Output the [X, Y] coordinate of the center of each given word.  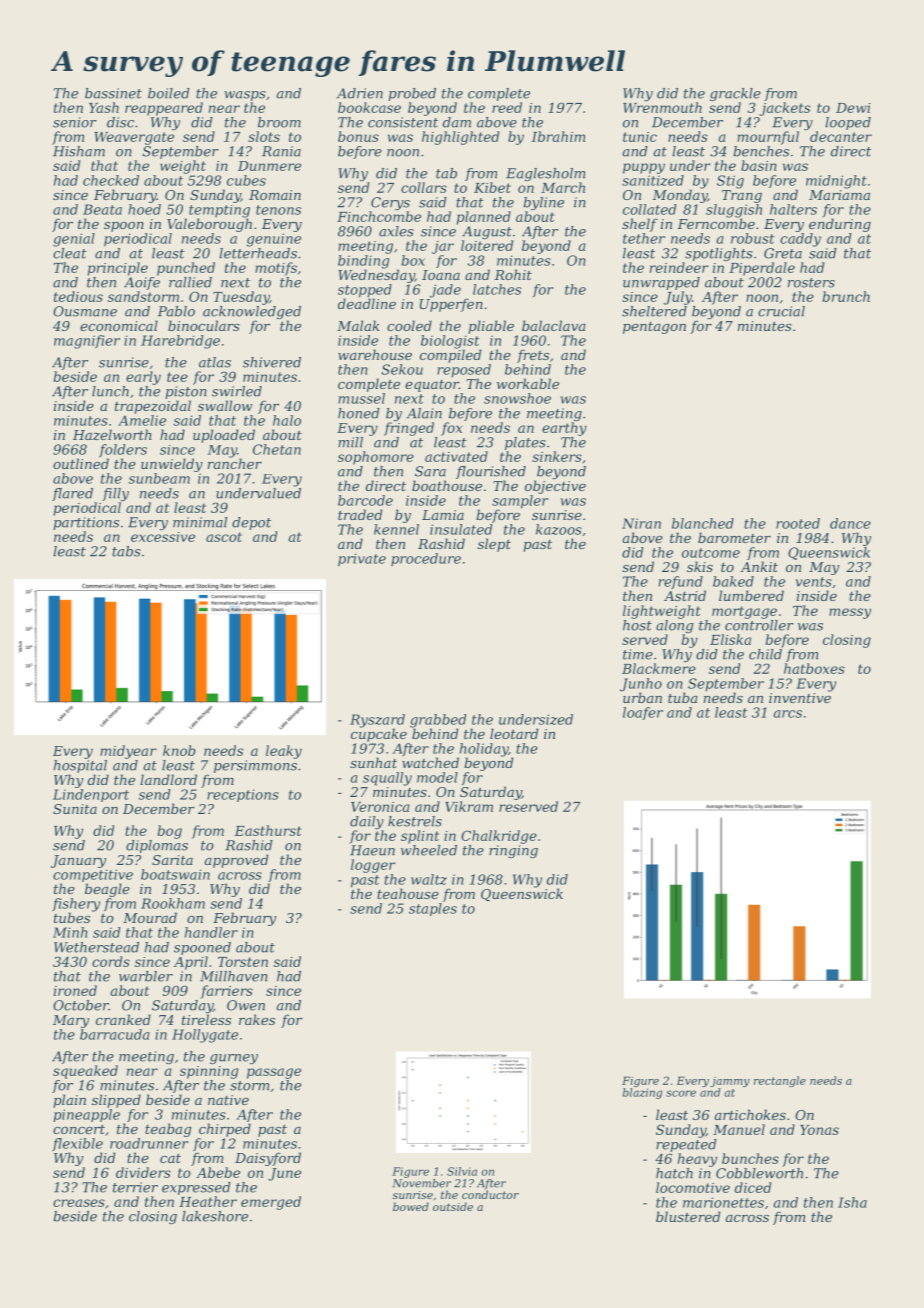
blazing [642, 1093]
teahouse [408, 893]
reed [507, 107]
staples [433, 909]
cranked [123, 1019]
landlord [168, 779]
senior [75, 122]
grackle [735, 94]
